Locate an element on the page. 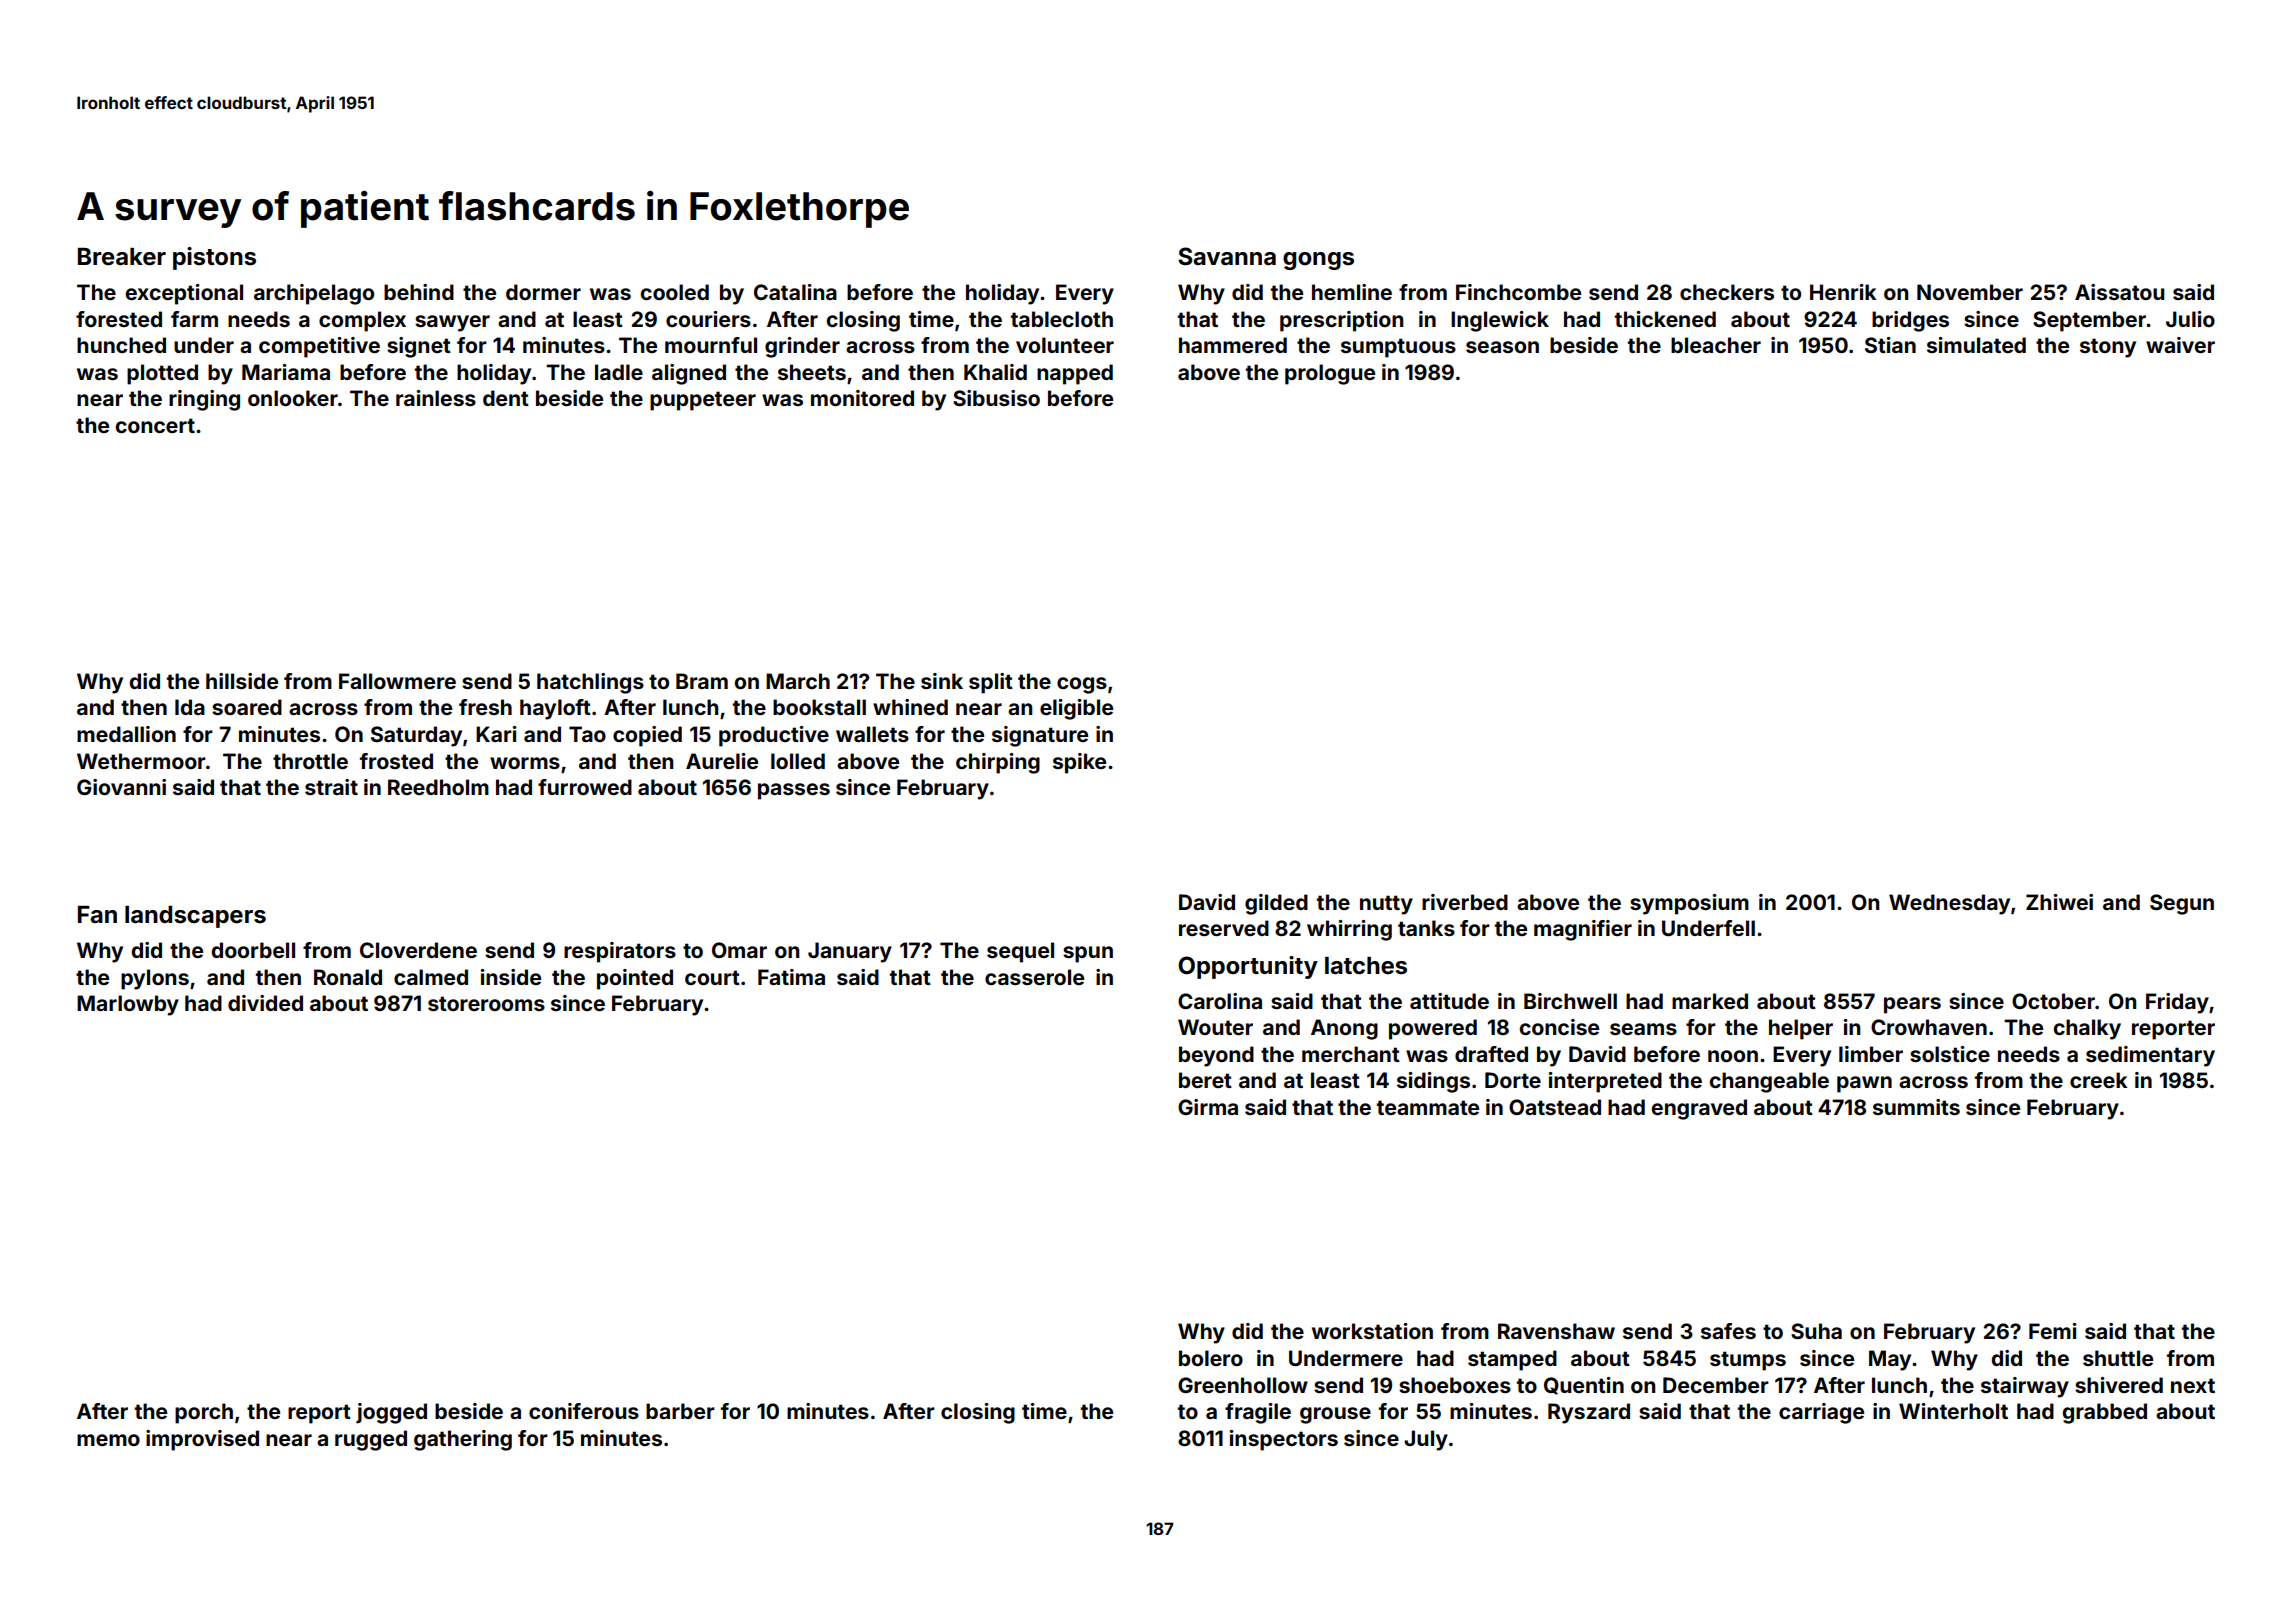  barber is located at coordinates (680, 1411).
